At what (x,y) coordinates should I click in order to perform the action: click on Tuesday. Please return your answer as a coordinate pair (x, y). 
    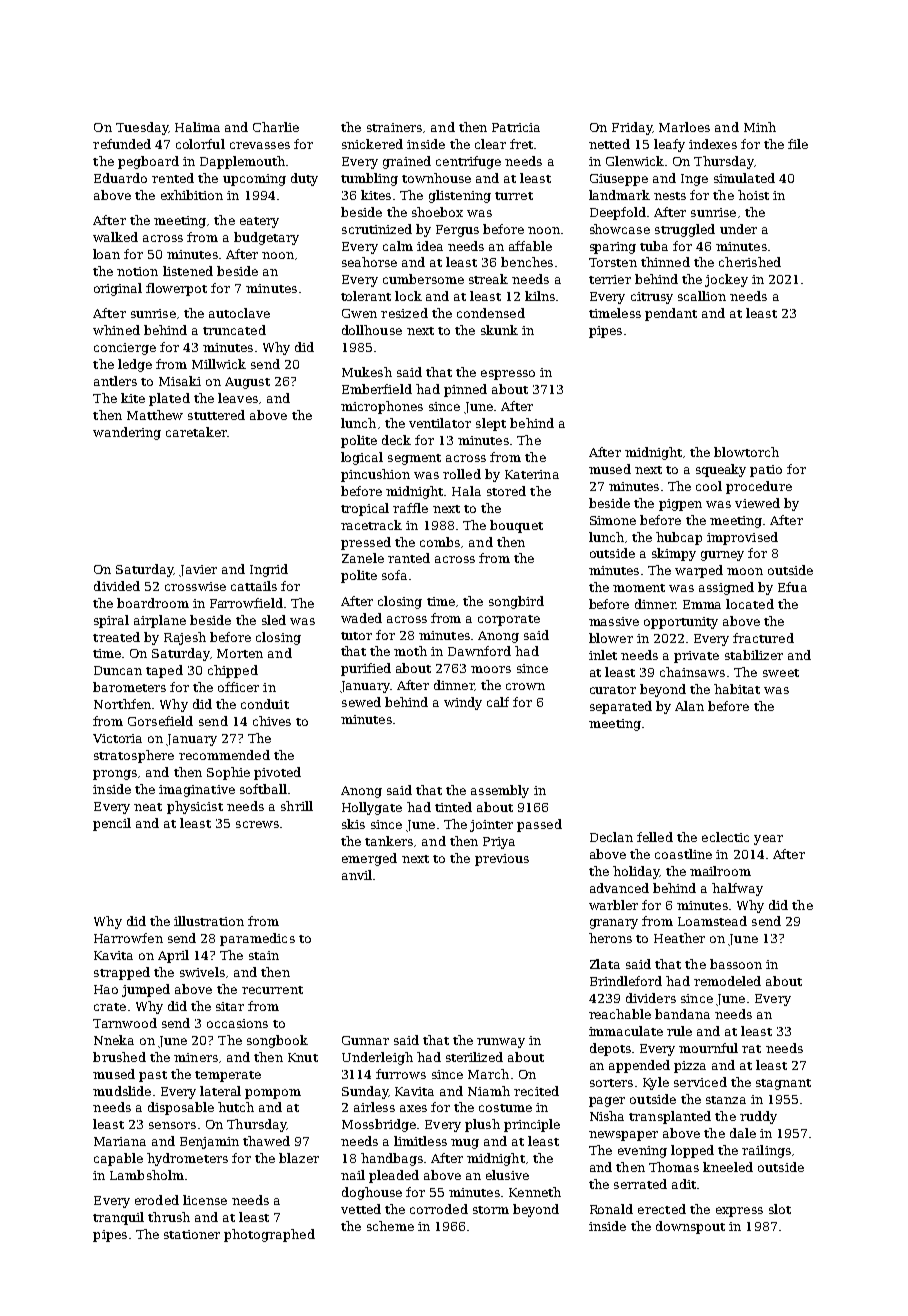
    Looking at the image, I should click on (142, 128).
